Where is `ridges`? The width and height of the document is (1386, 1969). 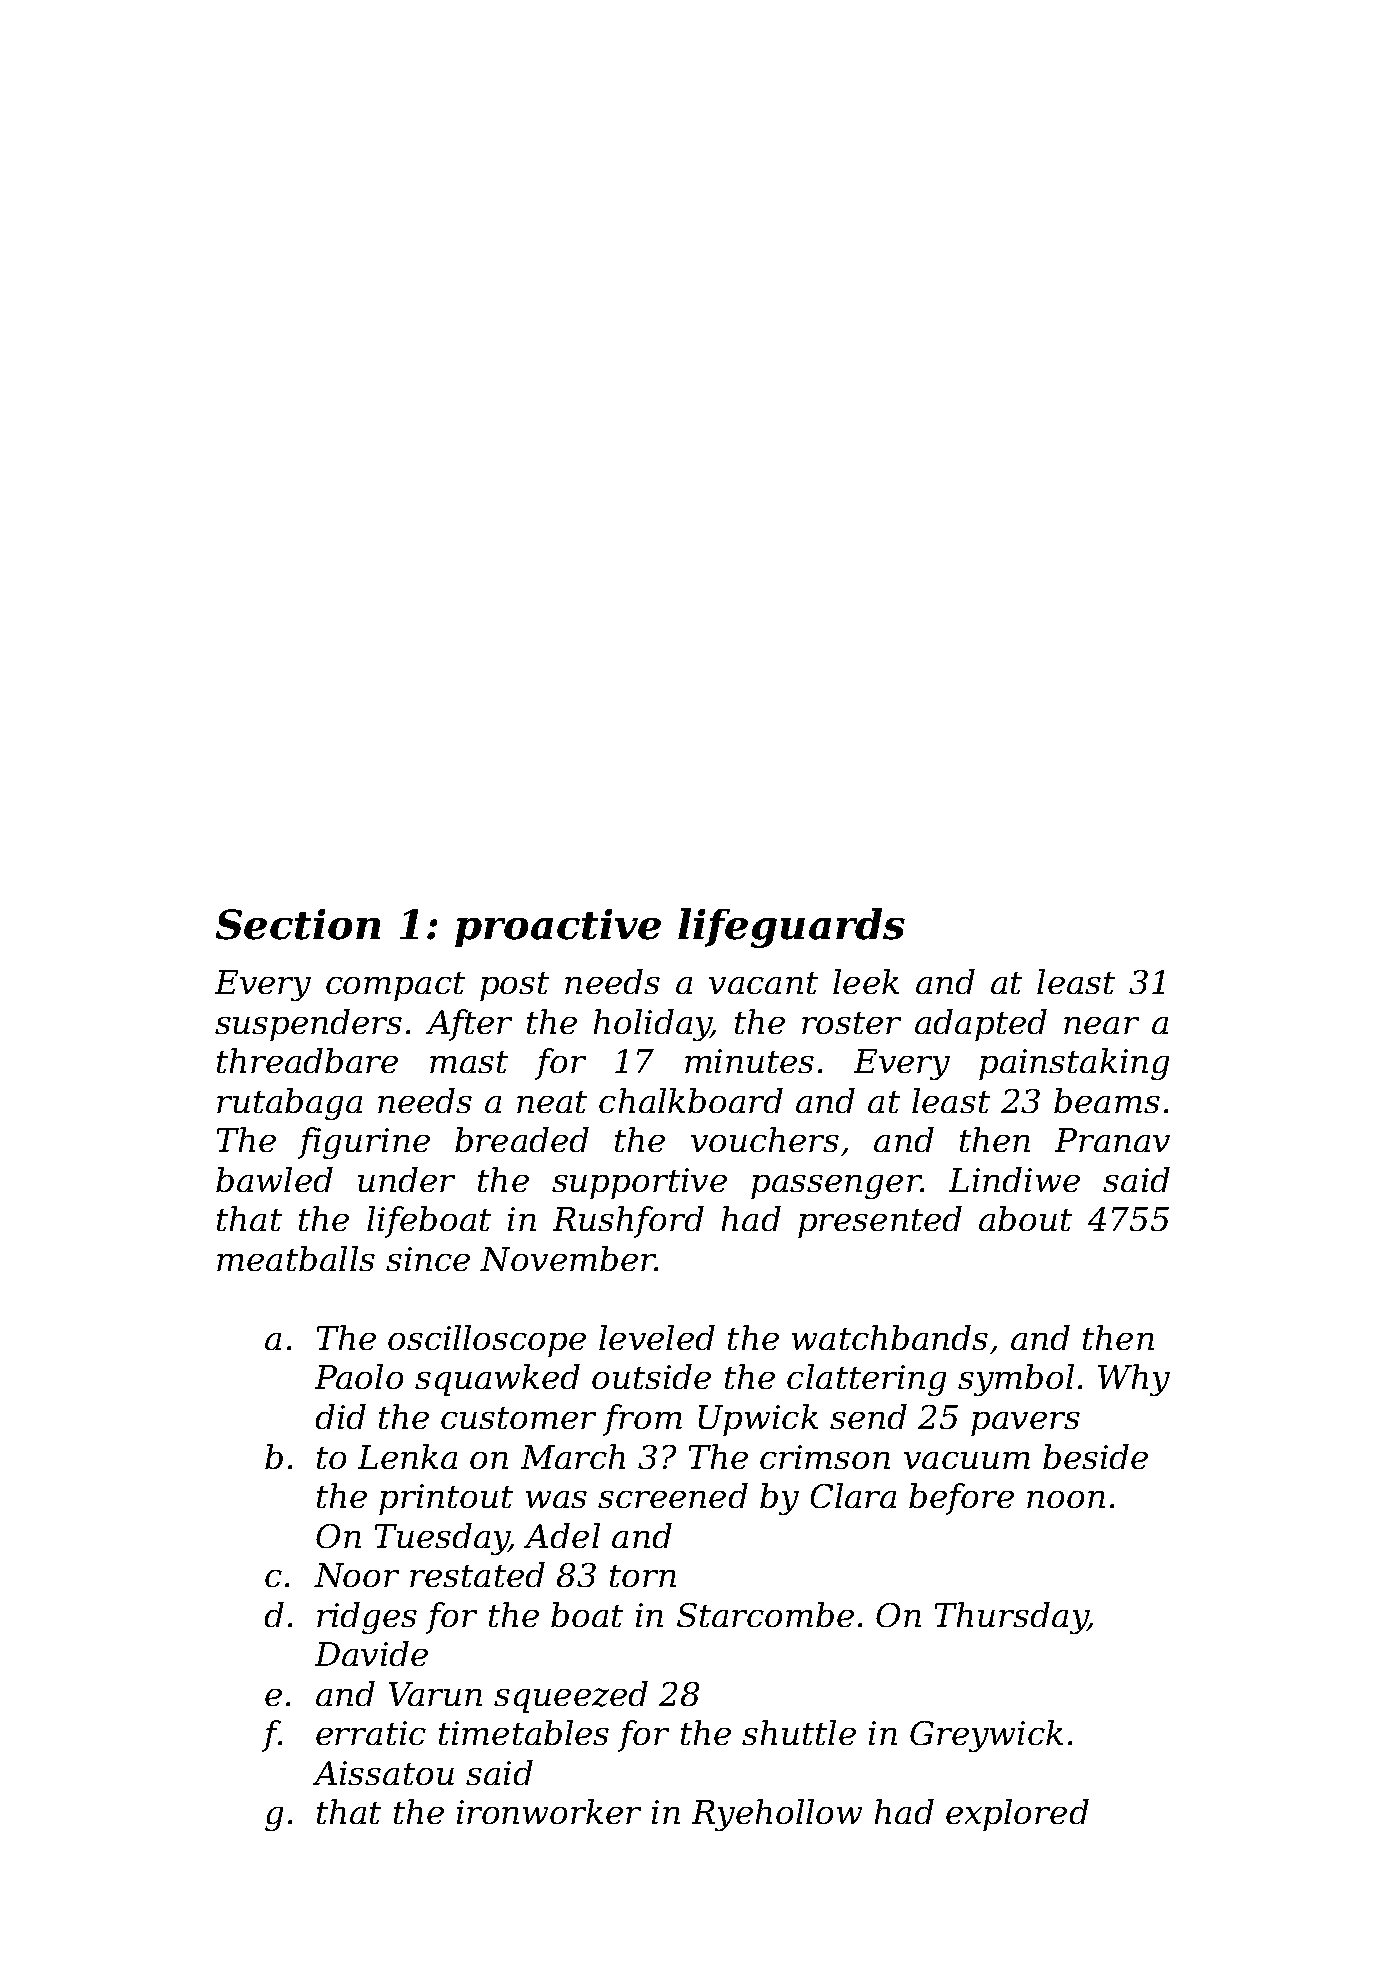
ridges is located at coordinates (367, 1618).
